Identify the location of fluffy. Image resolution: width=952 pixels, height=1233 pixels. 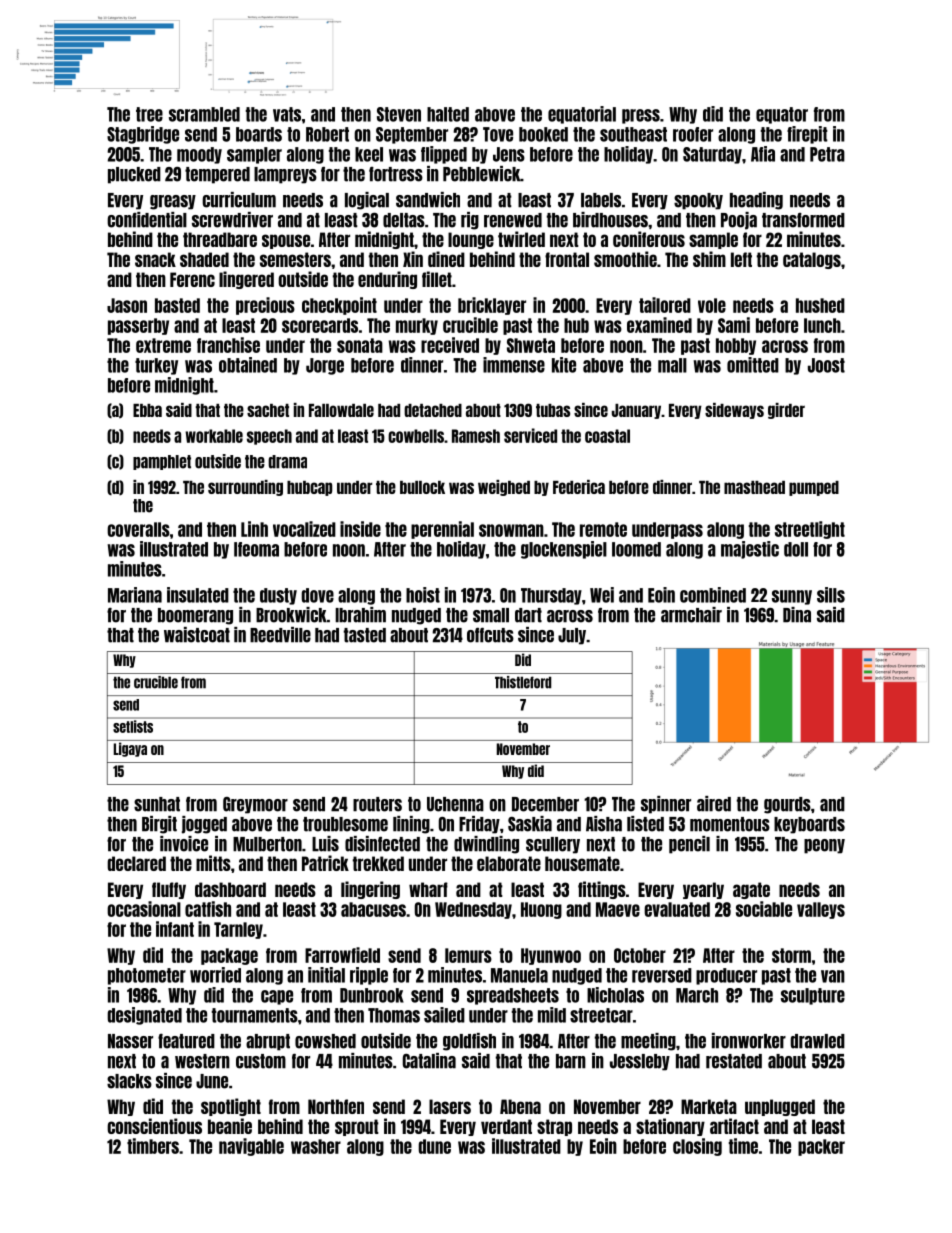
(169, 890).
